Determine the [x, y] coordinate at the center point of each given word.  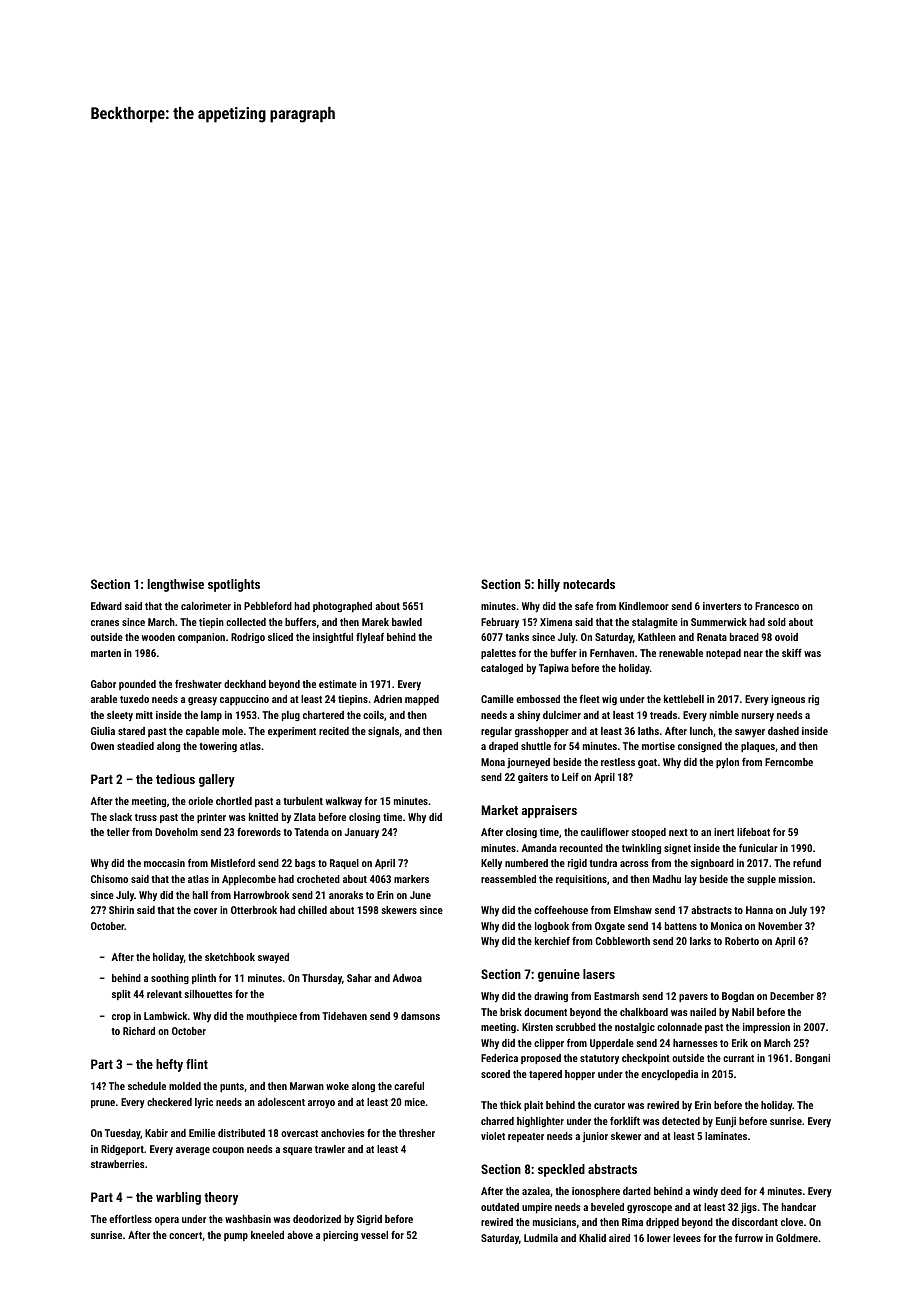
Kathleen [657, 637]
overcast [299, 1133]
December [792, 996]
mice [415, 1102]
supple [761, 880]
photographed [342, 607]
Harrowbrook [261, 895]
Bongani [812, 1059]
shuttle [536, 746]
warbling [178, 1198]
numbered [526, 863]
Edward [106, 606]
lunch [701, 731]
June [420, 895]
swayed [273, 958]
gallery [217, 780]
